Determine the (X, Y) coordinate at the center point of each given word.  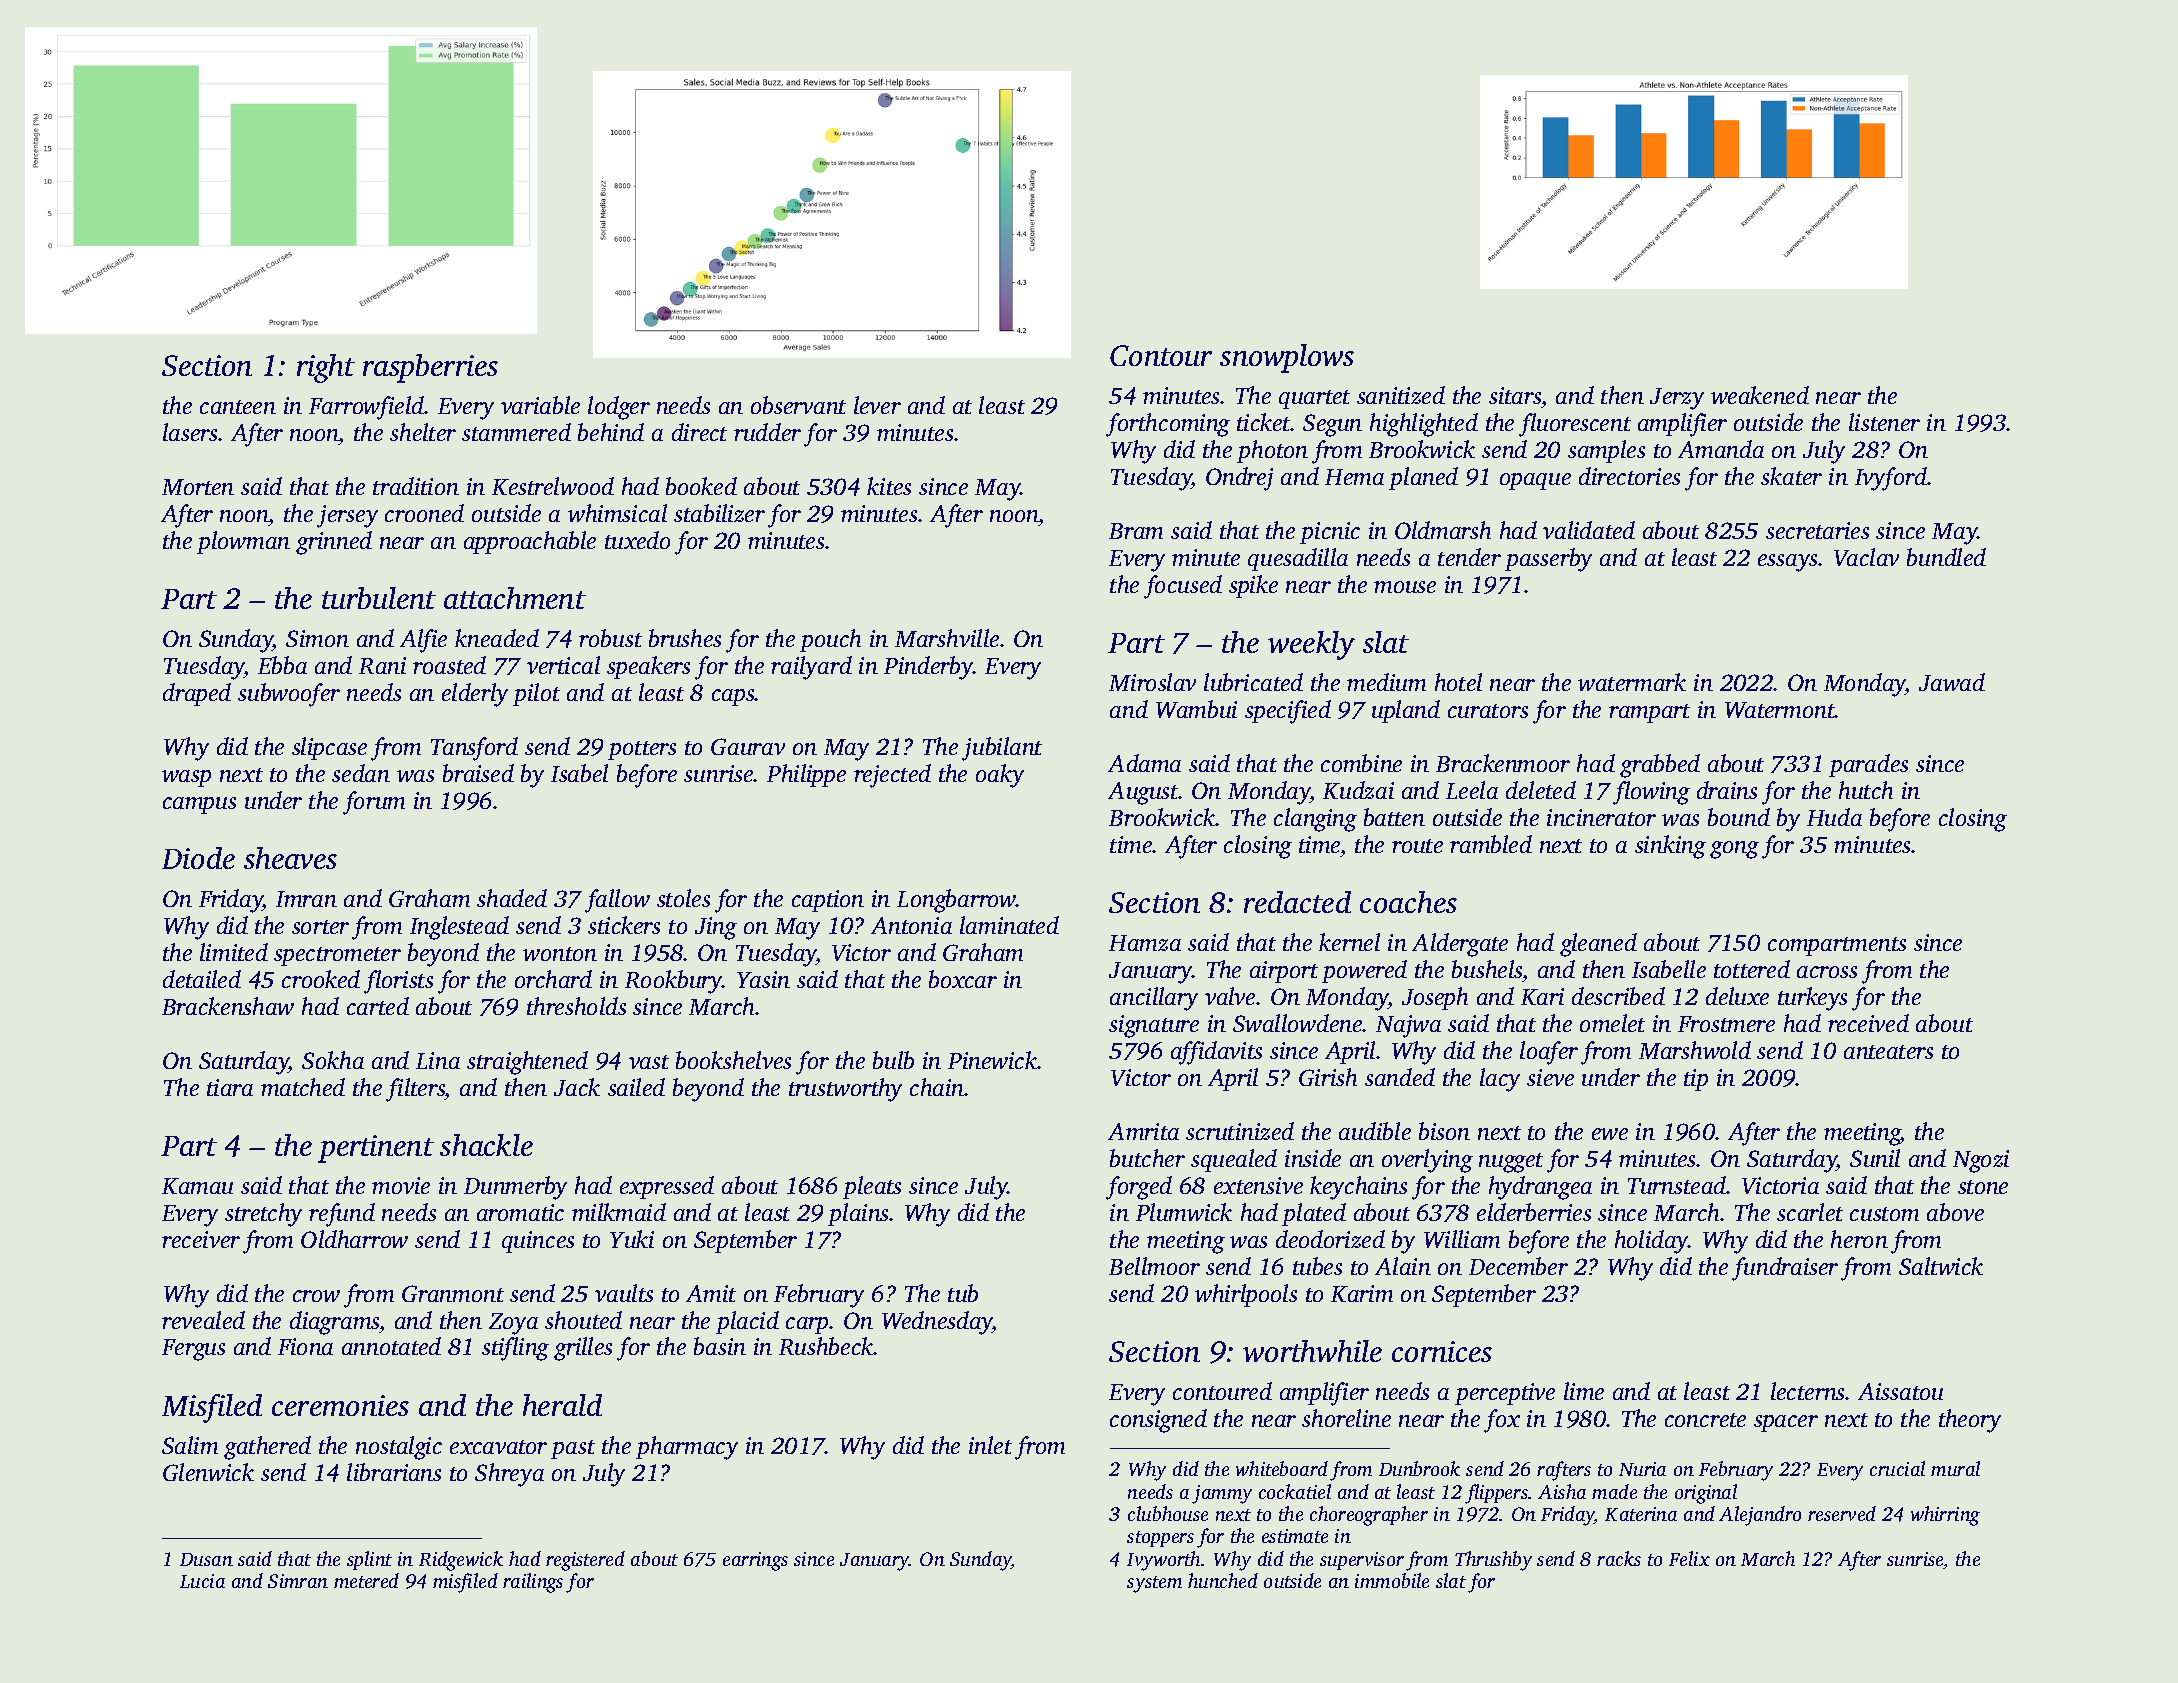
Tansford (474, 749)
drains (1727, 790)
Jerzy (1677, 399)
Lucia (202, 1581)
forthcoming (1168, 425)
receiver (201, 1239)
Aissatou (1900, 1391)
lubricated (1253, 682)
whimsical (617, 513)
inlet (990, 1445)
